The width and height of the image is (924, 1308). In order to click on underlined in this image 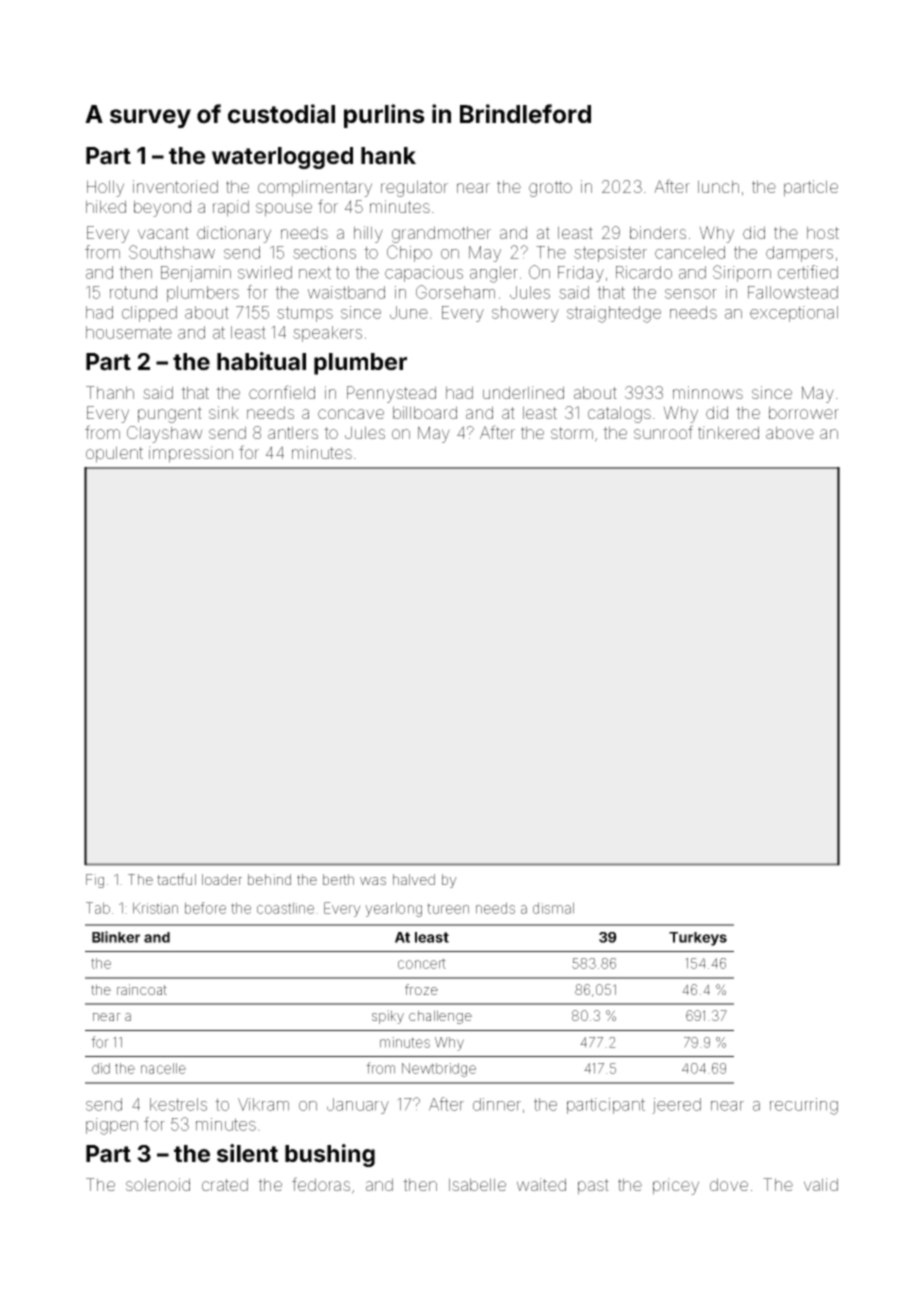, I will do `click(523, 392)`.
